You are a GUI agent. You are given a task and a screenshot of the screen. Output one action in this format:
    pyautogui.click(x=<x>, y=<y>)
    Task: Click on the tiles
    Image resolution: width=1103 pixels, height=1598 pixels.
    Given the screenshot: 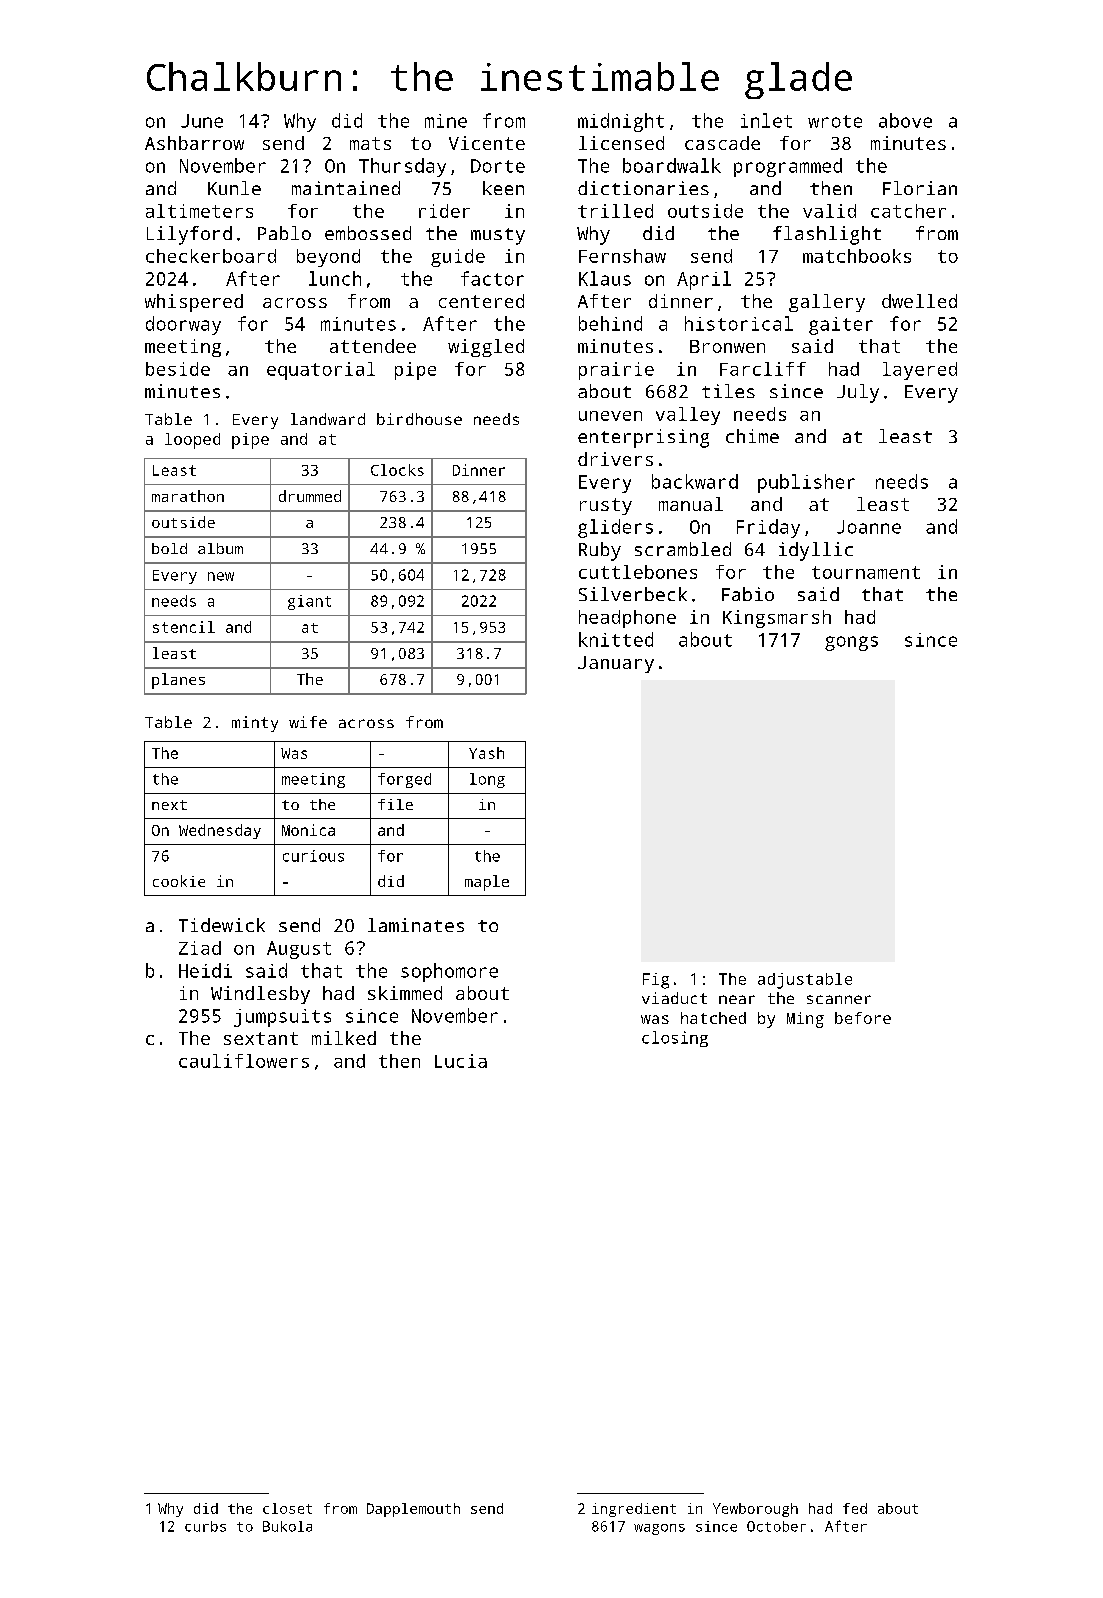 What is the action you would take?
    pyautogui.click(x=728, y=391)
